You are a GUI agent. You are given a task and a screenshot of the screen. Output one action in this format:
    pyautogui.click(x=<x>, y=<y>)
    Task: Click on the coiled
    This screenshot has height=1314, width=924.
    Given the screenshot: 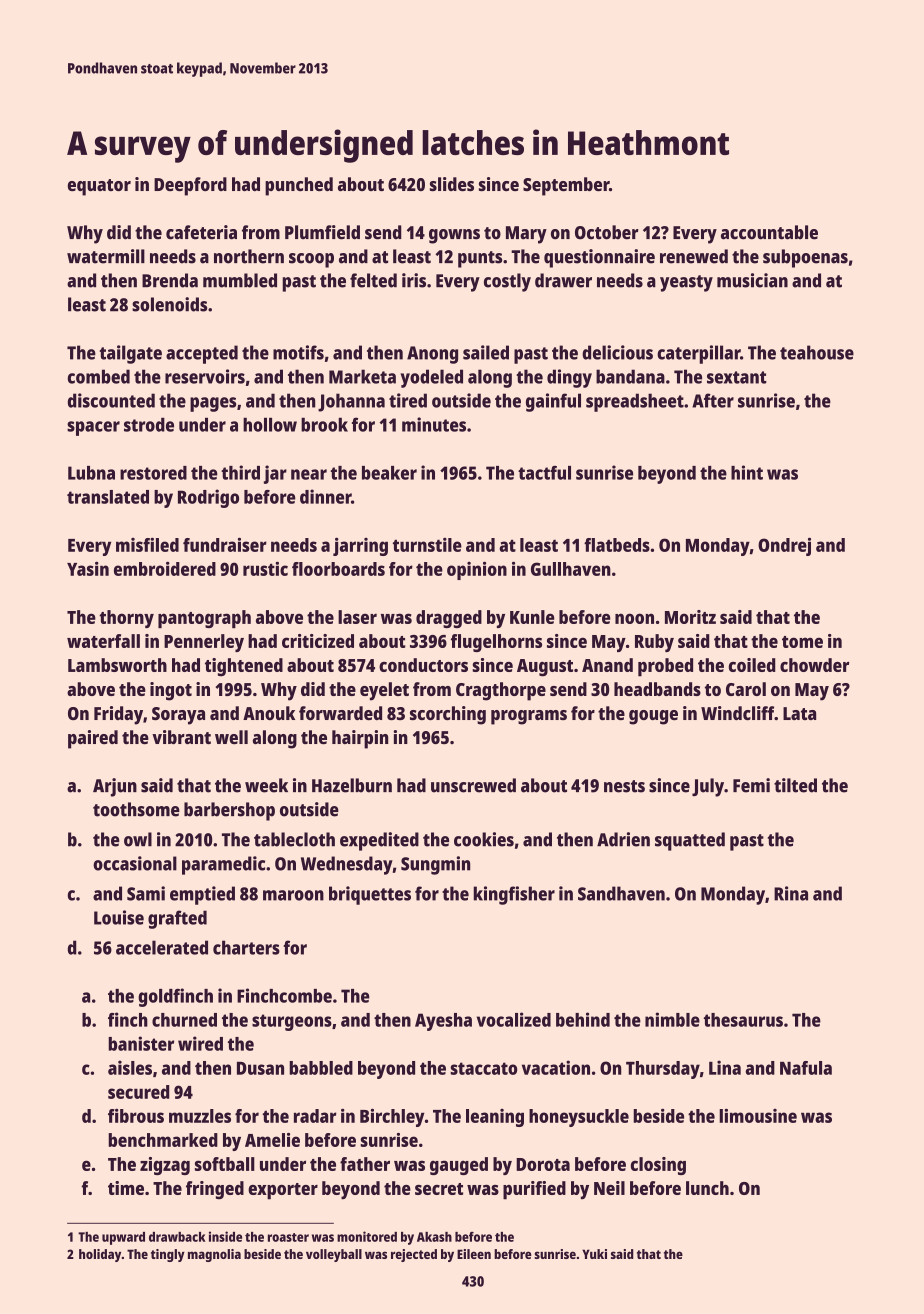 What is the action you would take?
    pyautogui.click(x=752, y=665)
